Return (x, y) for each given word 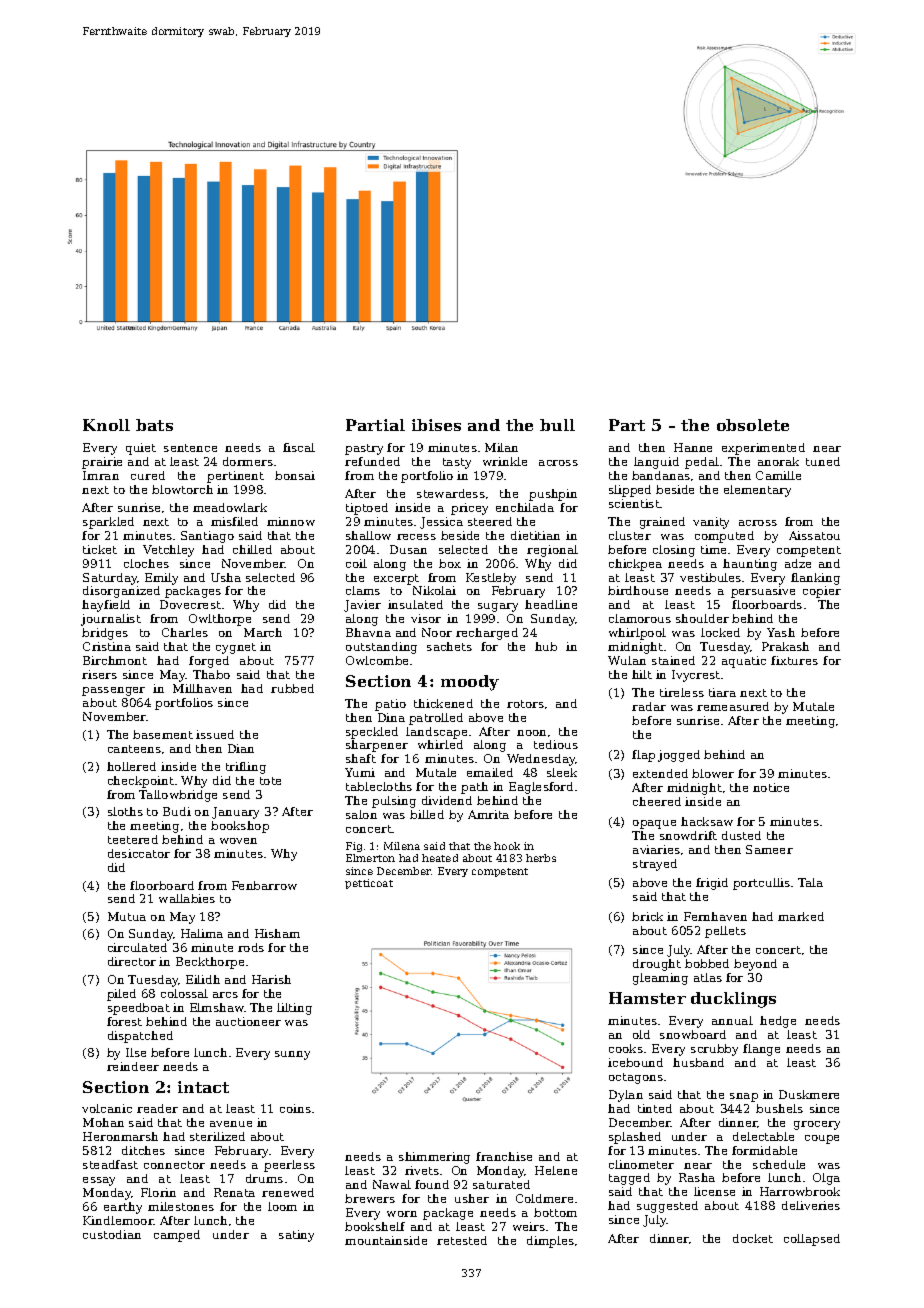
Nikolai (434, 590)
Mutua (127, 916)
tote (270, 781)
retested (462, 1240)
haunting (750, 565)
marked (801, 916)
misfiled (234, 521)
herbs (541, 858)
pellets (725, 932)
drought (657, 965)
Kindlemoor (118, 1220)
